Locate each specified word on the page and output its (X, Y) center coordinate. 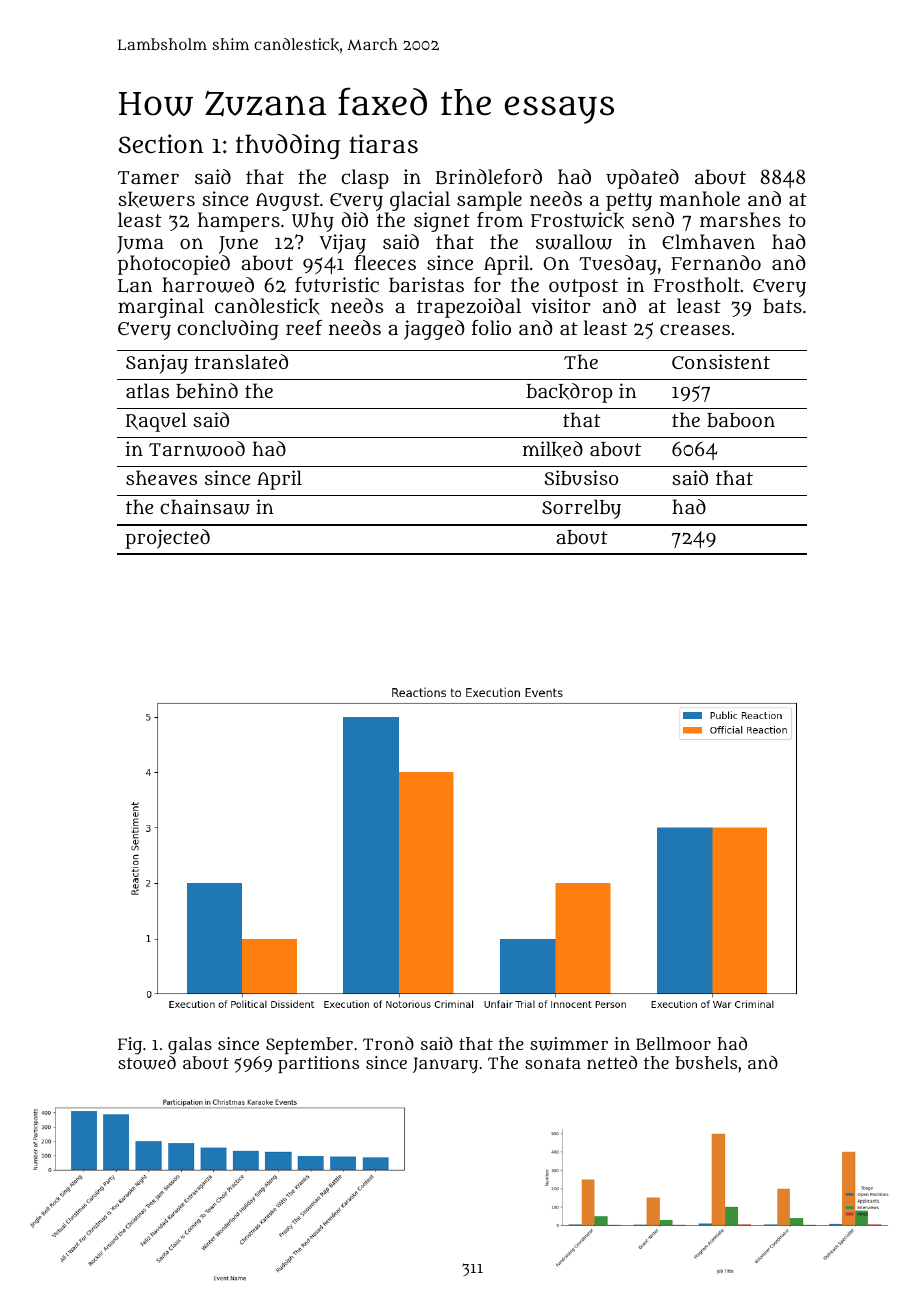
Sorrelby (581, 509)
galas (190, 1046)
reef (304, 327)
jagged (434, 330)
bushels (706, 1062)
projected (167, 539)
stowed (147, 1063)
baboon (741, 420)
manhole (700, 198)
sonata (553, 1063)
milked (553, 449)
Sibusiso (581, 477)
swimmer (569, 1044)
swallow (574, 242)
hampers (239, 222)
